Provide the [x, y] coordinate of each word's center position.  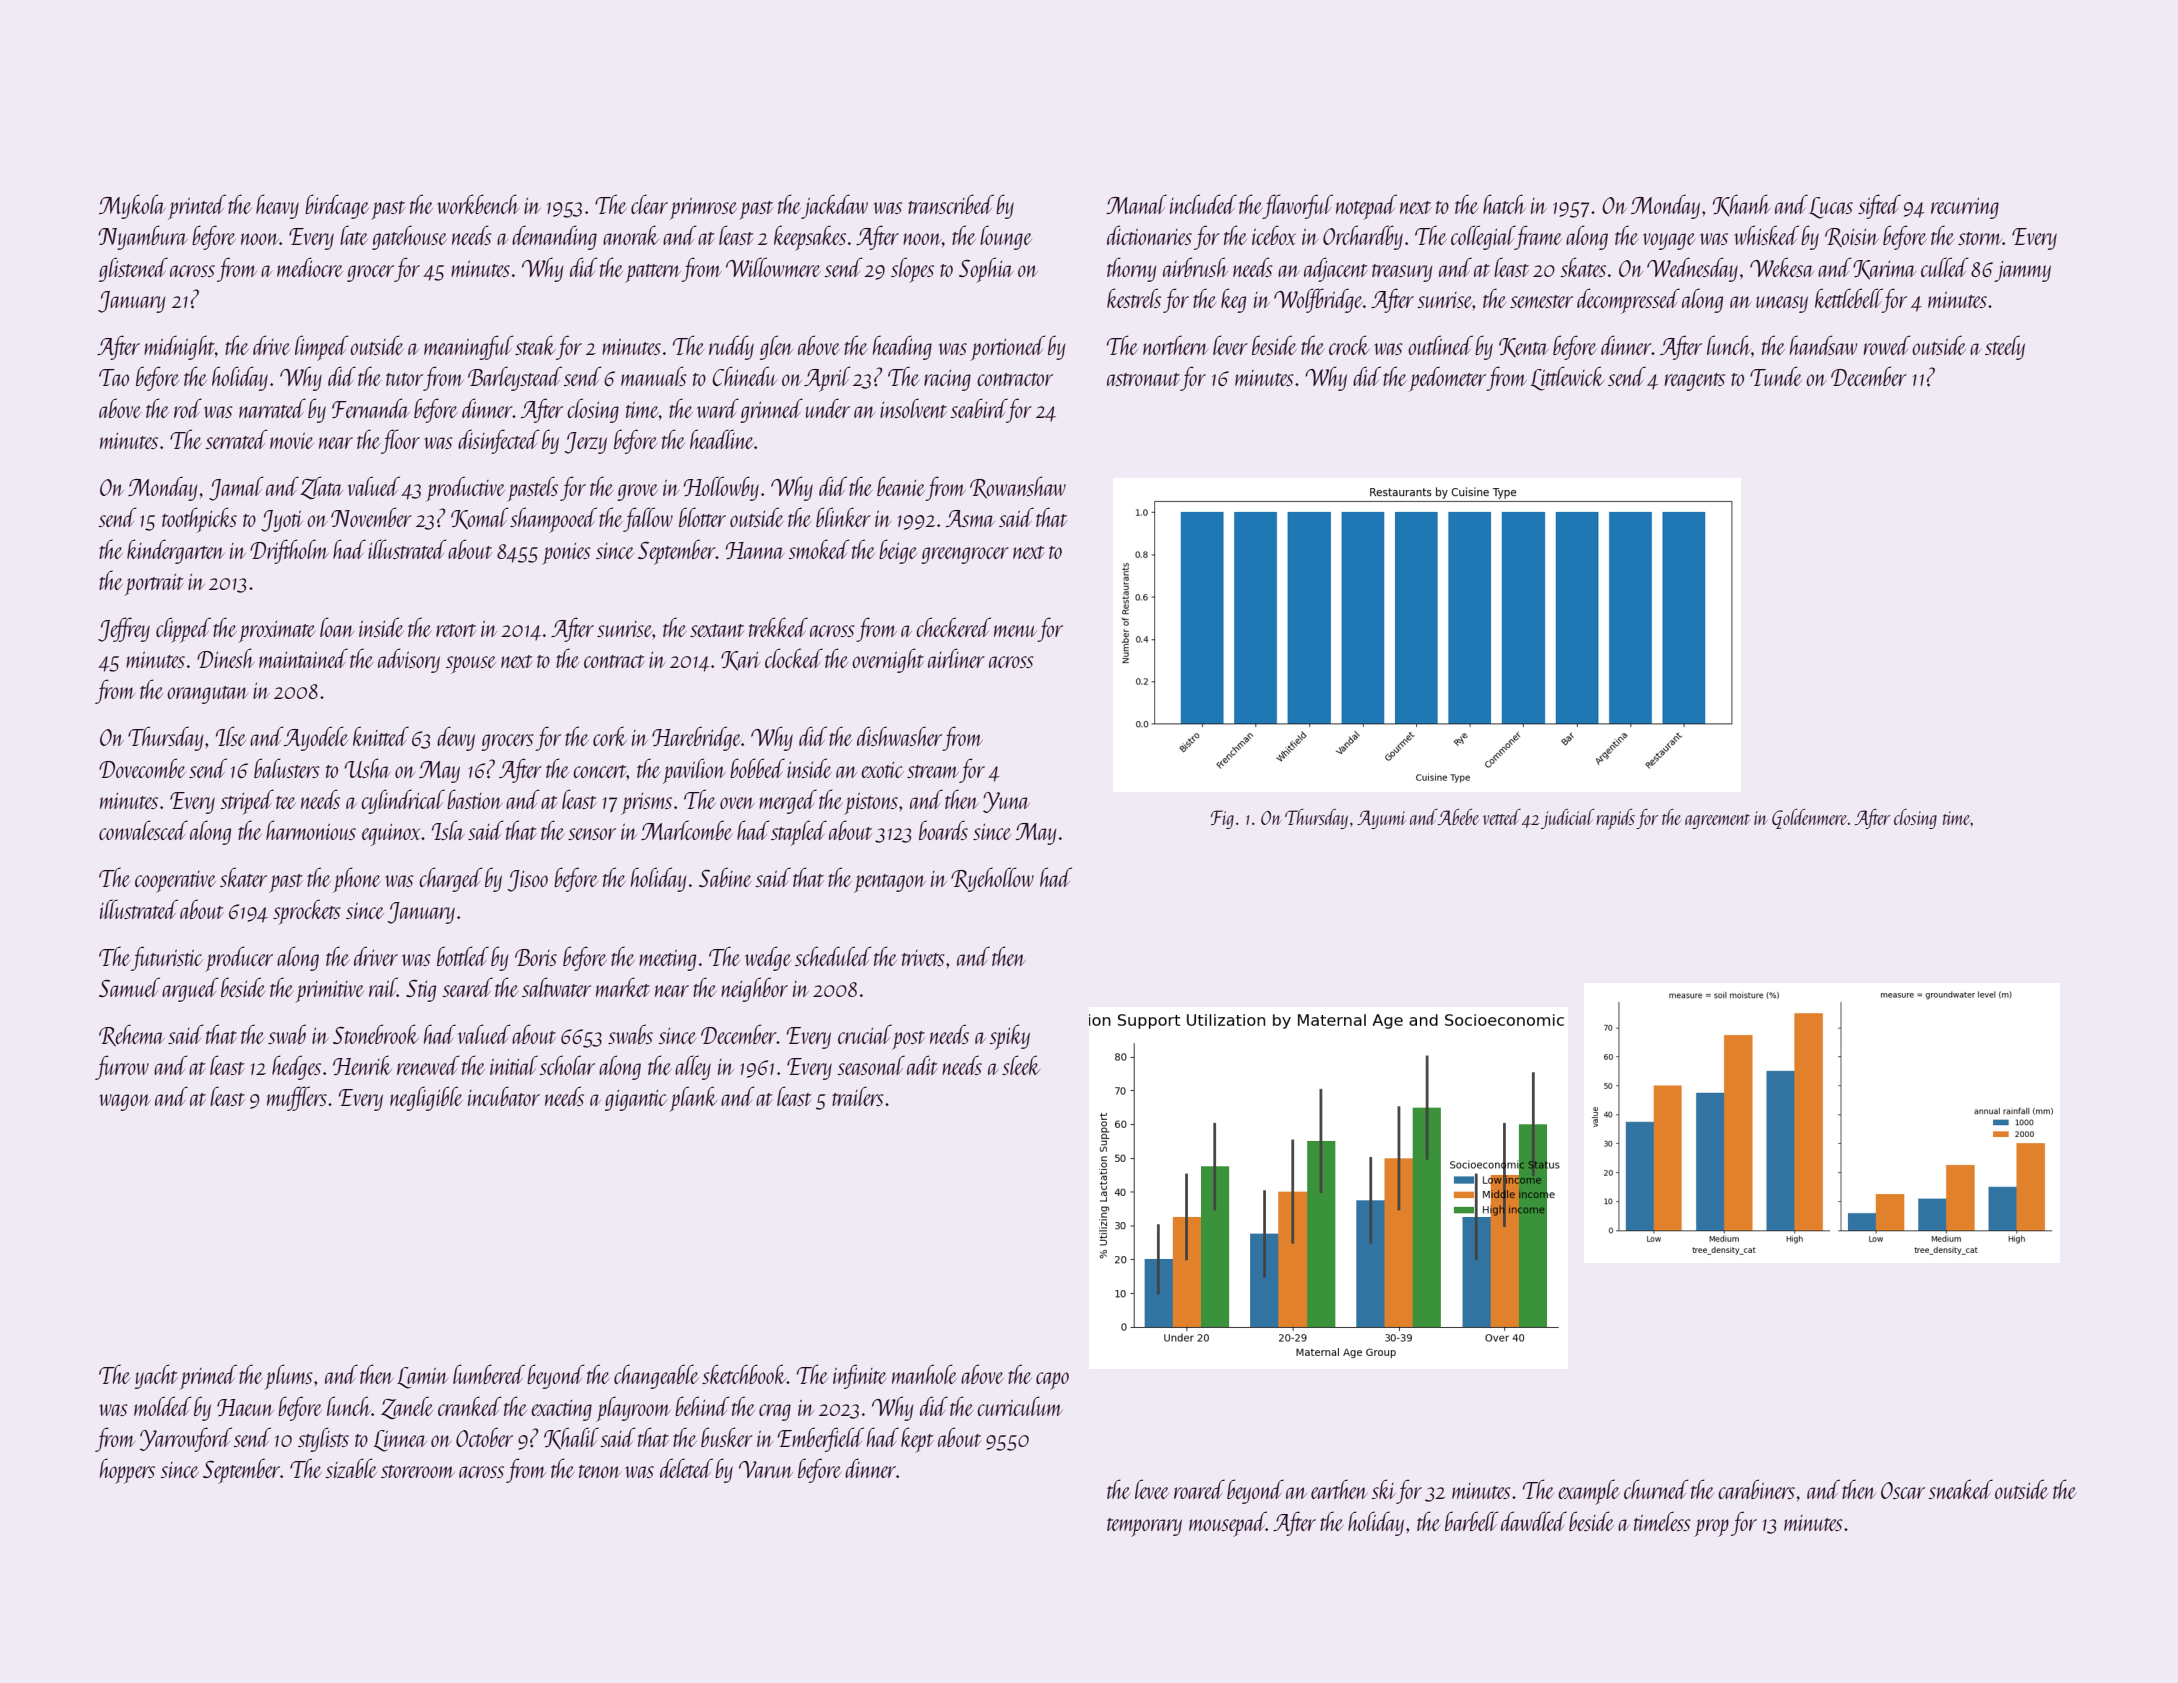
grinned [771, 410]
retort [456, 630]
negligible [426, 1098]
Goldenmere [1810, 819]
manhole [924, 1374]
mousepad [1227, 1524]
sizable [351, 1468]
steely [2005, 347]
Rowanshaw [1018, 487]
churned [1656, 1489]
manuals [654, 376]
